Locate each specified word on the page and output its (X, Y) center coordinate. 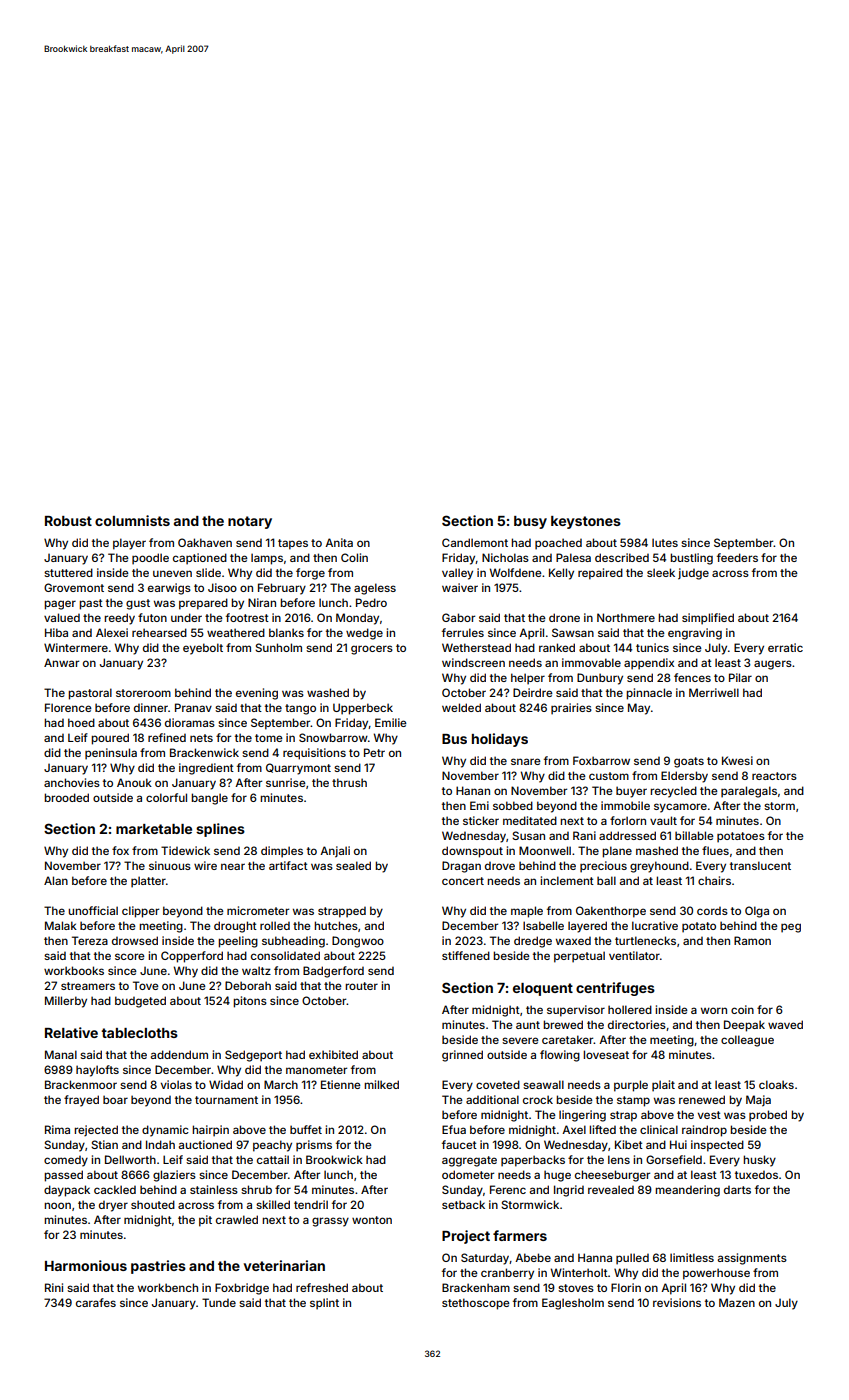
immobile (625, 805)
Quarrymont (298, 769)
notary (250, 522)
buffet (306, 1129)
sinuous (170, 865)
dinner (151, 707)
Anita (339, 542)
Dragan (461, 867)
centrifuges (615, 989)
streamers (88, 986)
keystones (586, 522)
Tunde (219, 1302)
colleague (747, 1041)
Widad (226, 1084)
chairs (714, 880)
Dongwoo (358, 942)
